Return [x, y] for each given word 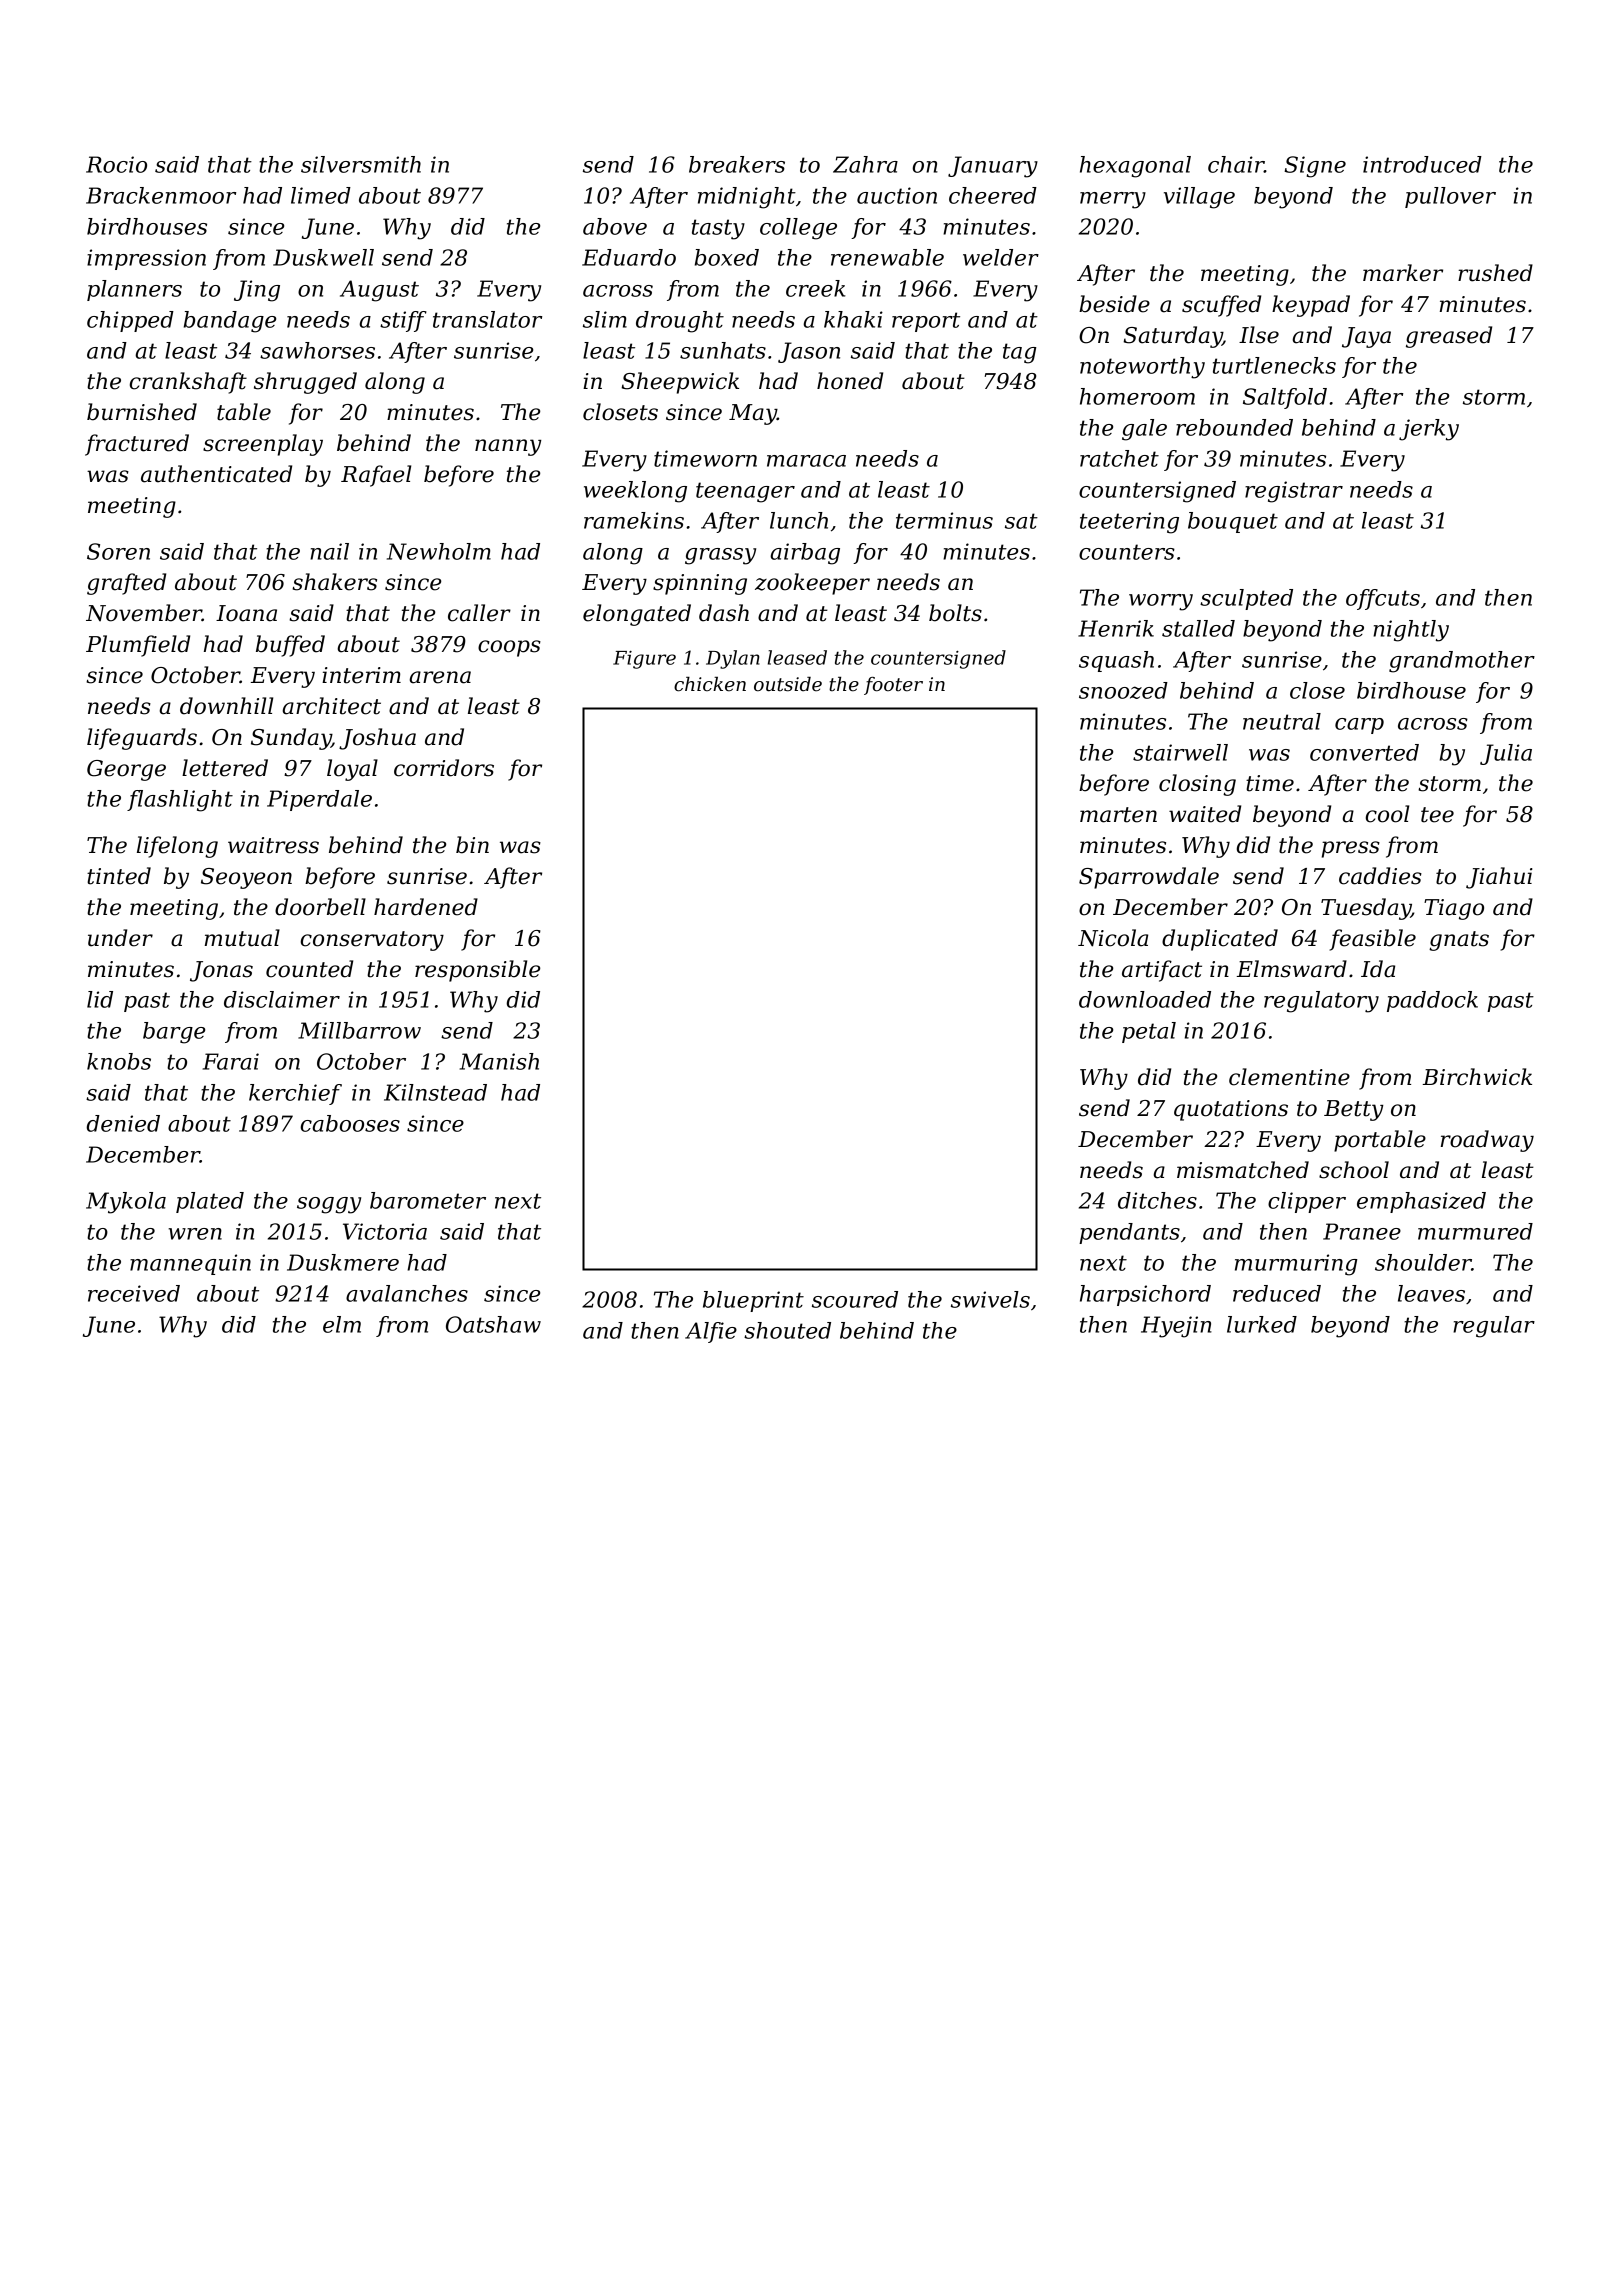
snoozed [1123, 690]
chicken [710, 684]
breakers [737, 164]
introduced [1422, 164]
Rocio [116, 164]
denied [123, 1123]
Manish [499, 1061]
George [126, 770]
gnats [1459, 941]
